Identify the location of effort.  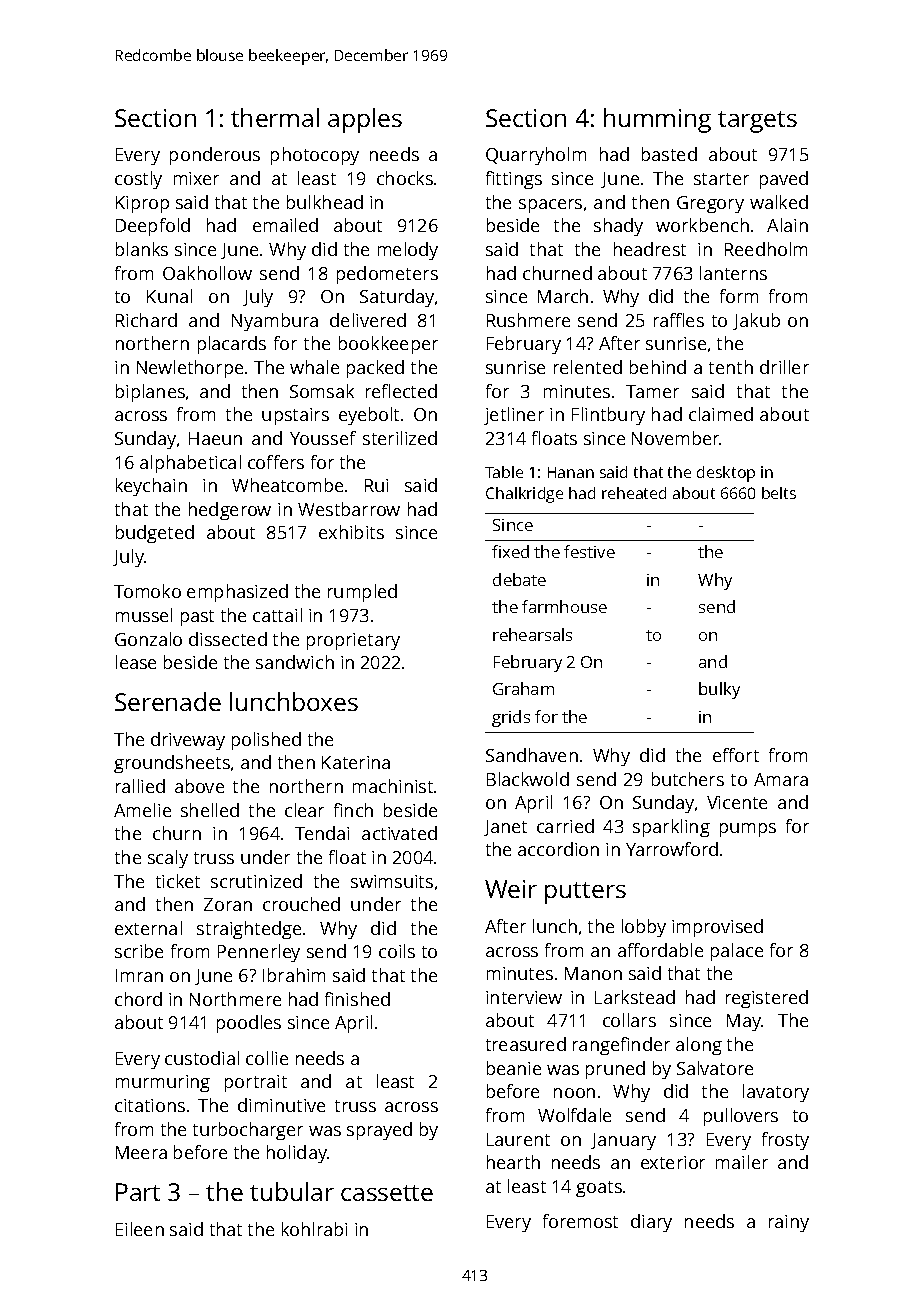
(736, 755).
